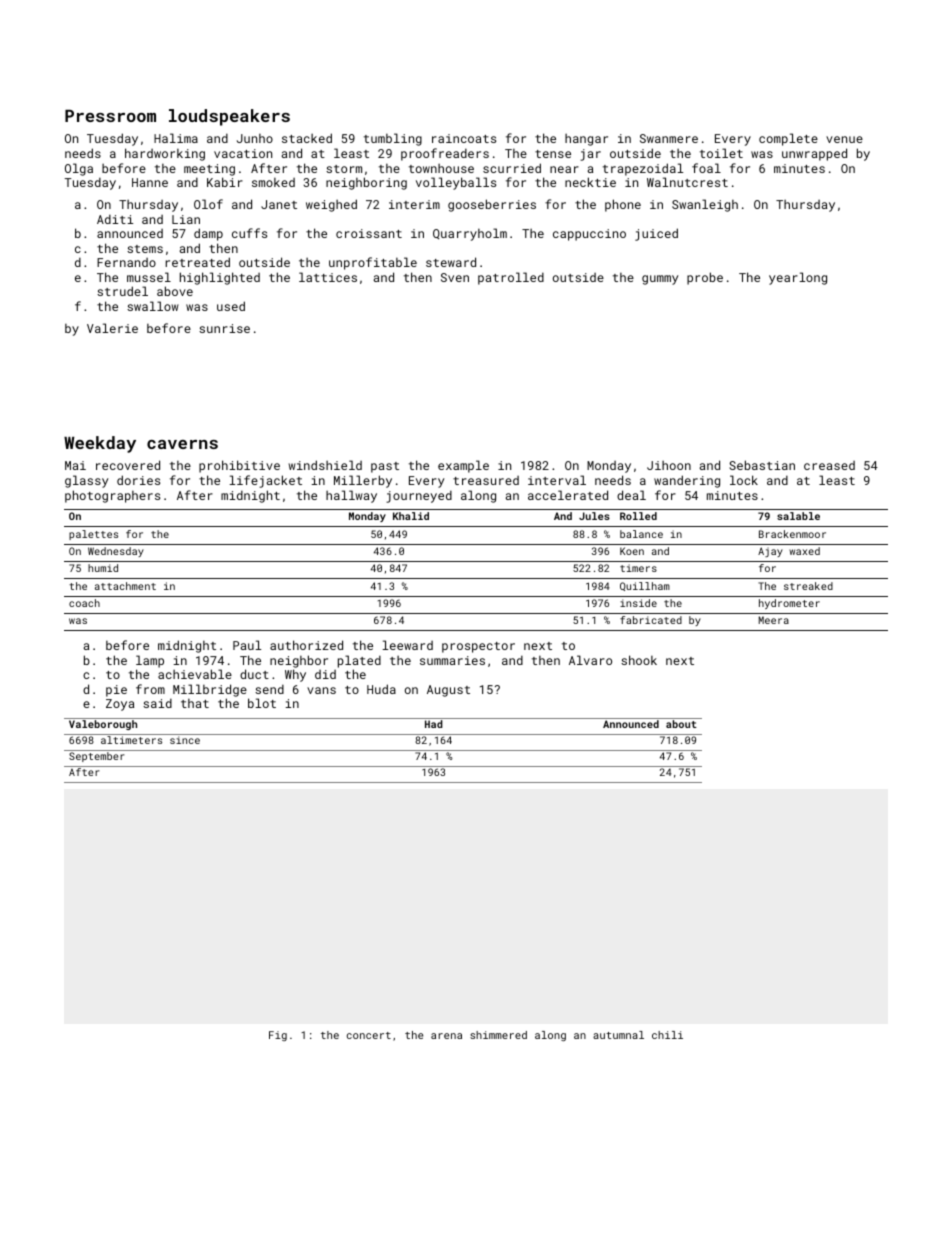 The height and width of the screenshot is (1233, 952). Describe the element at coordinates (278, 1036) in the screenshot. I see `Fig` at that location.
